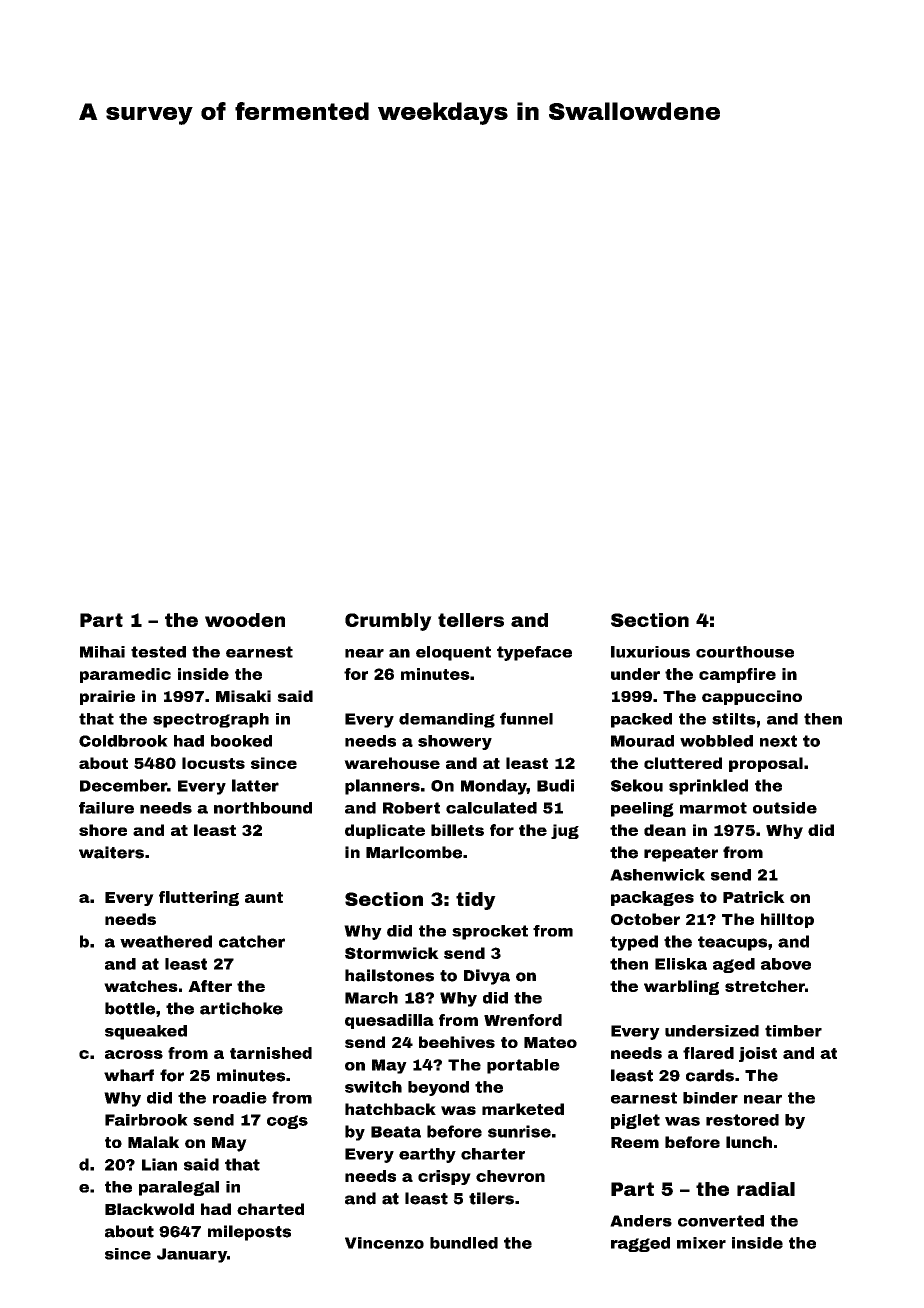  Describe the element at coordinates (192, 1255) in the screenshot. I see `January` at that location.
